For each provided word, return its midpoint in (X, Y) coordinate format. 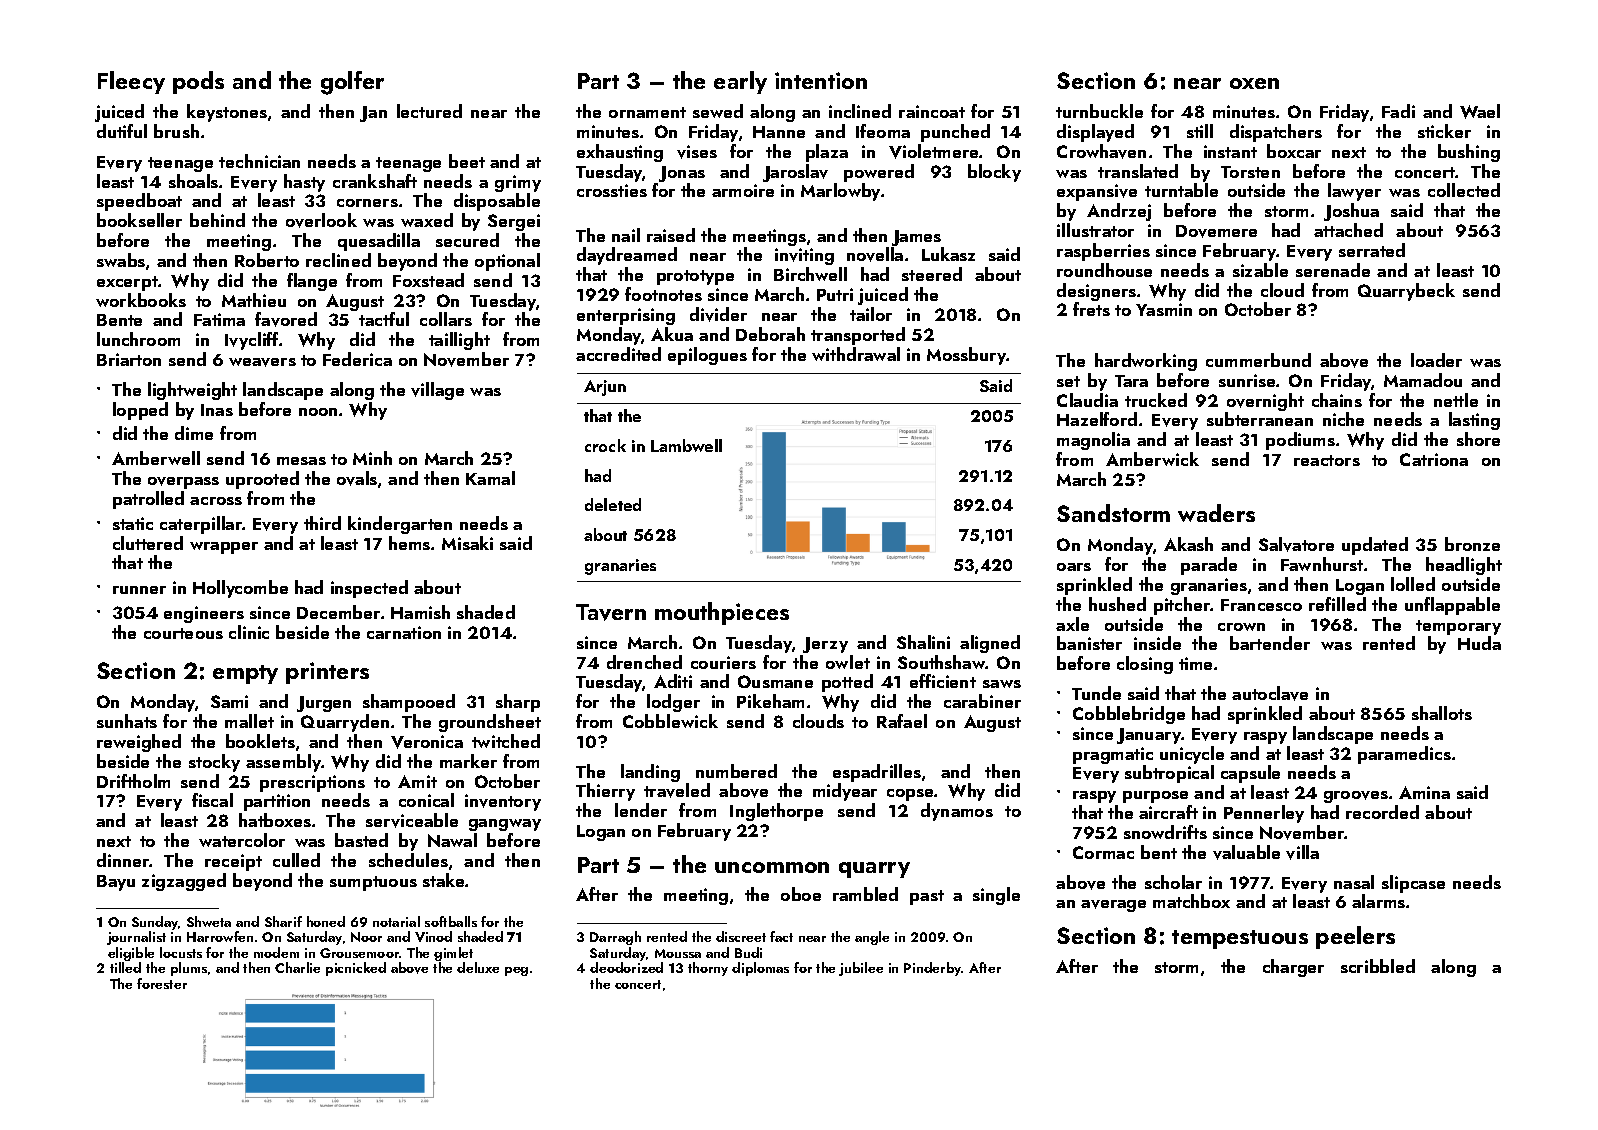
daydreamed (627, 256)
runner (139, 590)
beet (467, 161)
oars (1074, 567)
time (1195, 663)
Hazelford (1097, 419)
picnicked (356, 969)
